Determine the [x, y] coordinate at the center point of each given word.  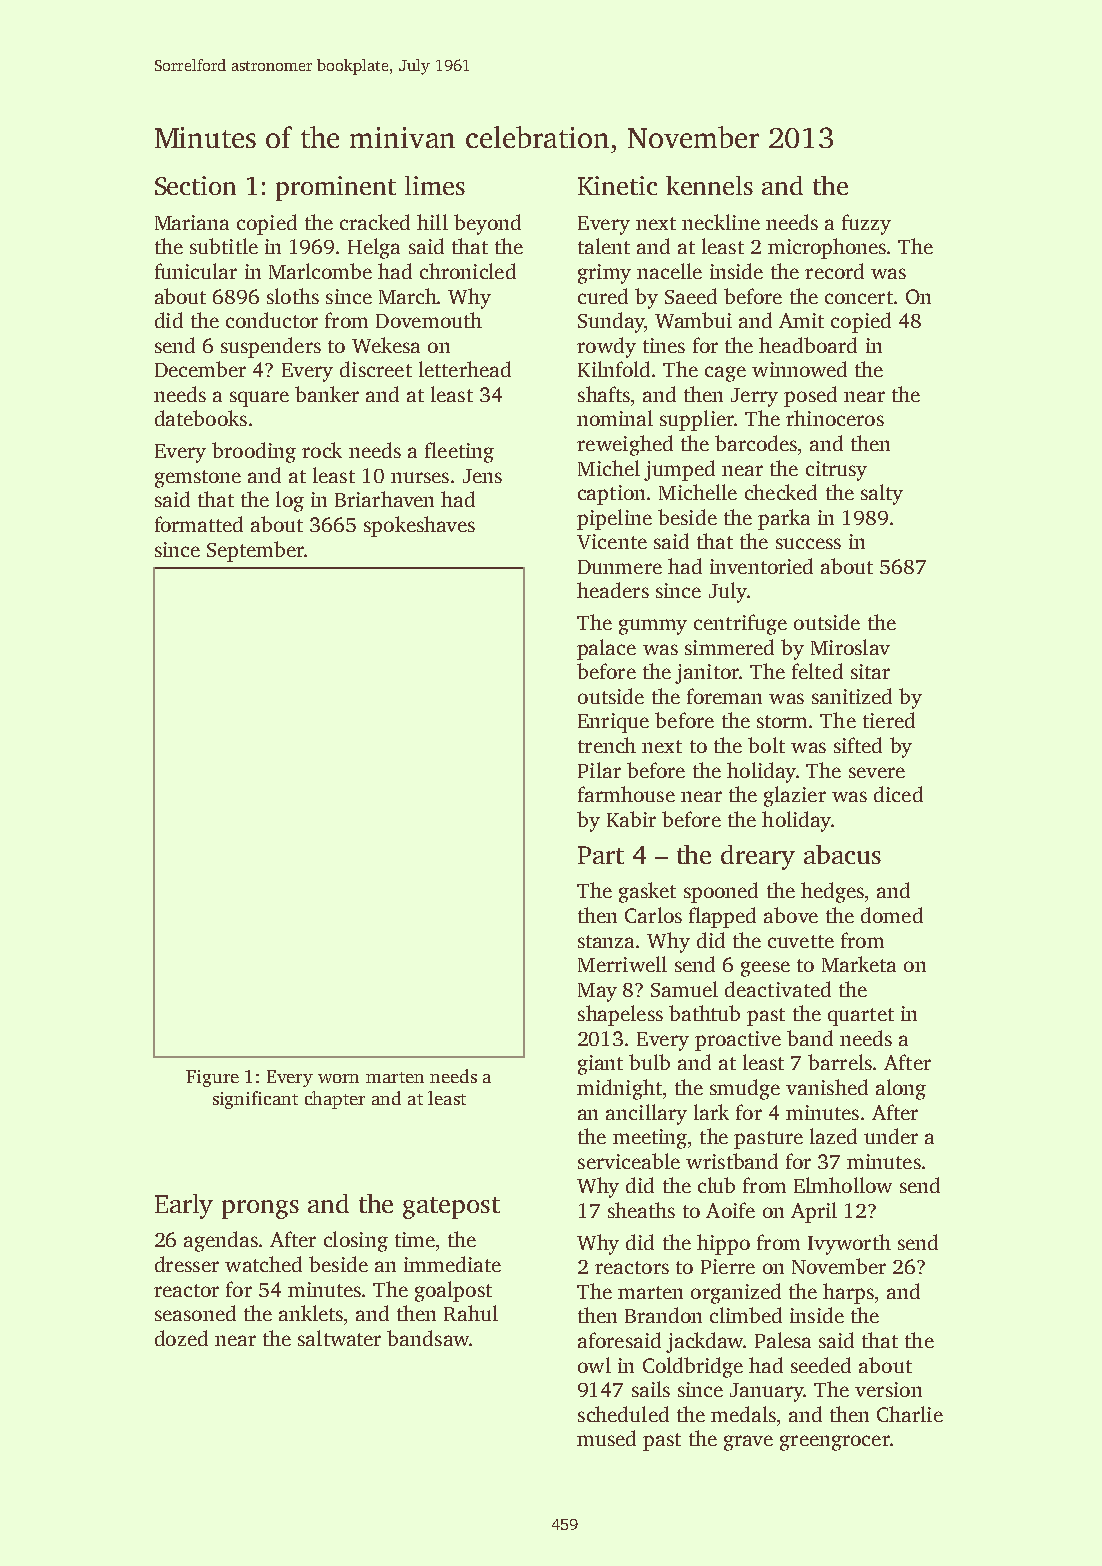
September [256, 551]
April [814, 1212]
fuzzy [866, 224]
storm [782, 721]
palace [606, 649]
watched [263, 1264]
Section [195, 185]
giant [600, 1065]
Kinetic [617, 185]
